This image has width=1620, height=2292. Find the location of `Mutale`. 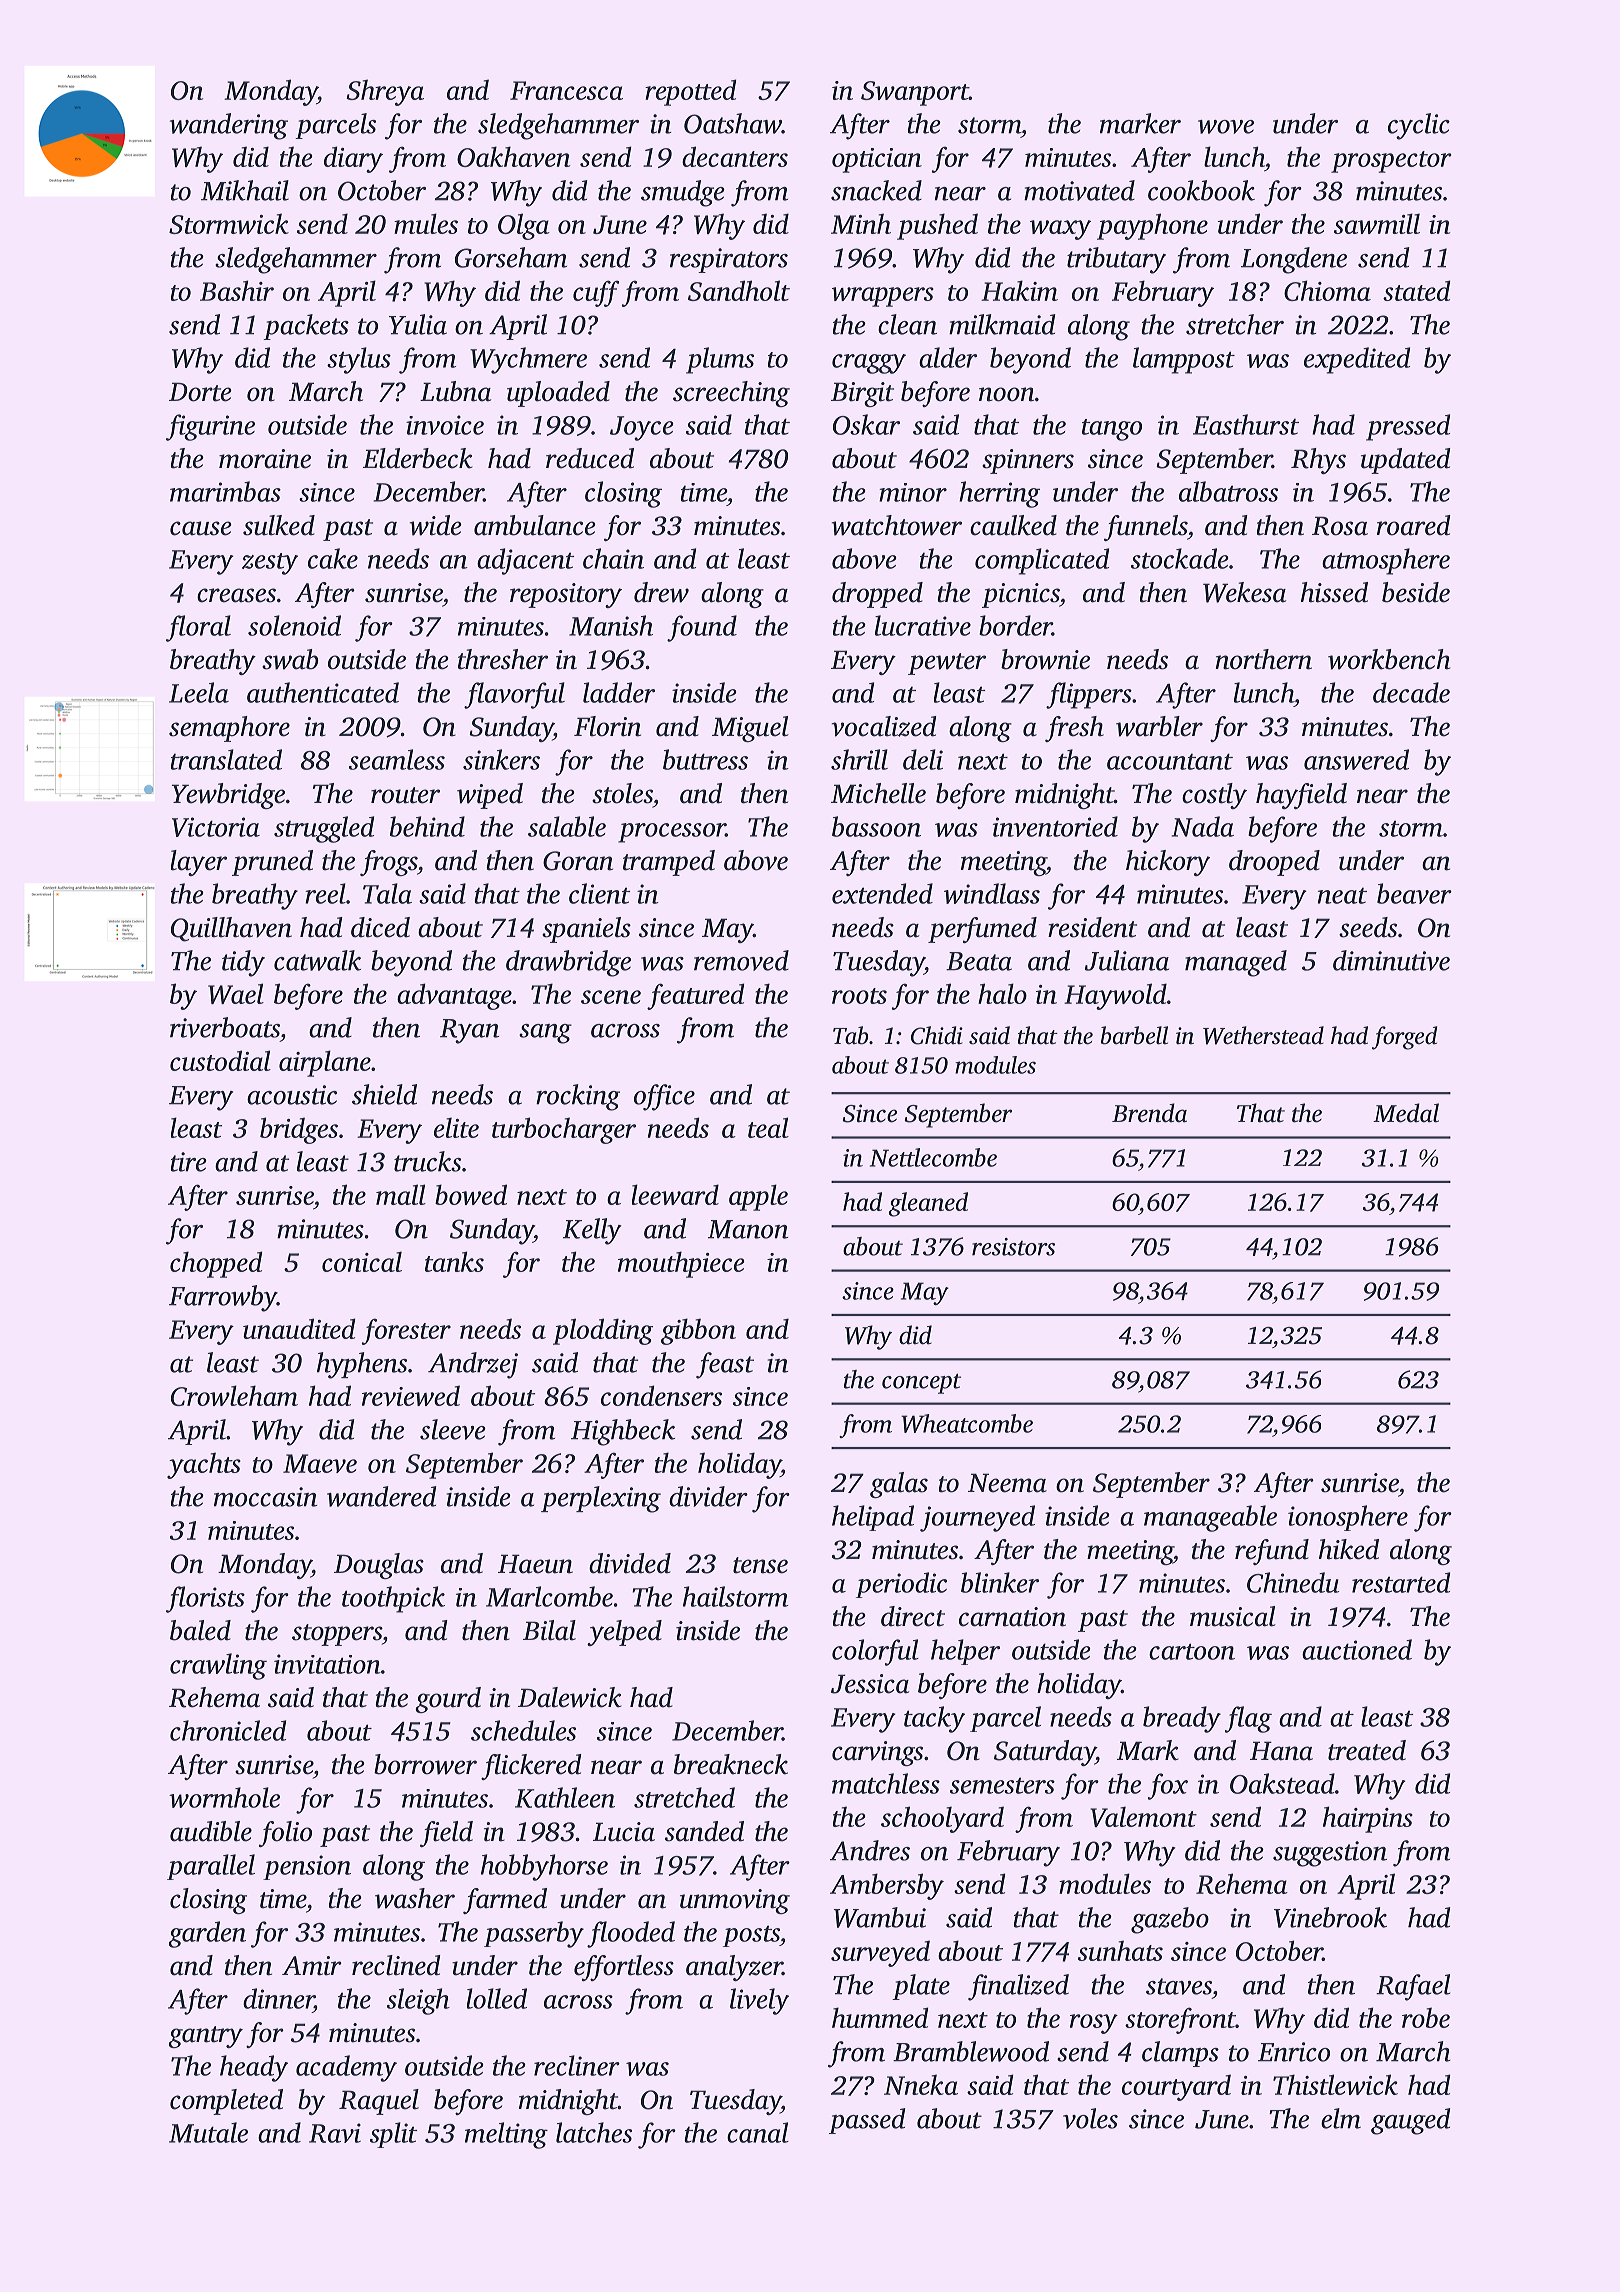

Mutale is located at coordinates (208, 2132).
